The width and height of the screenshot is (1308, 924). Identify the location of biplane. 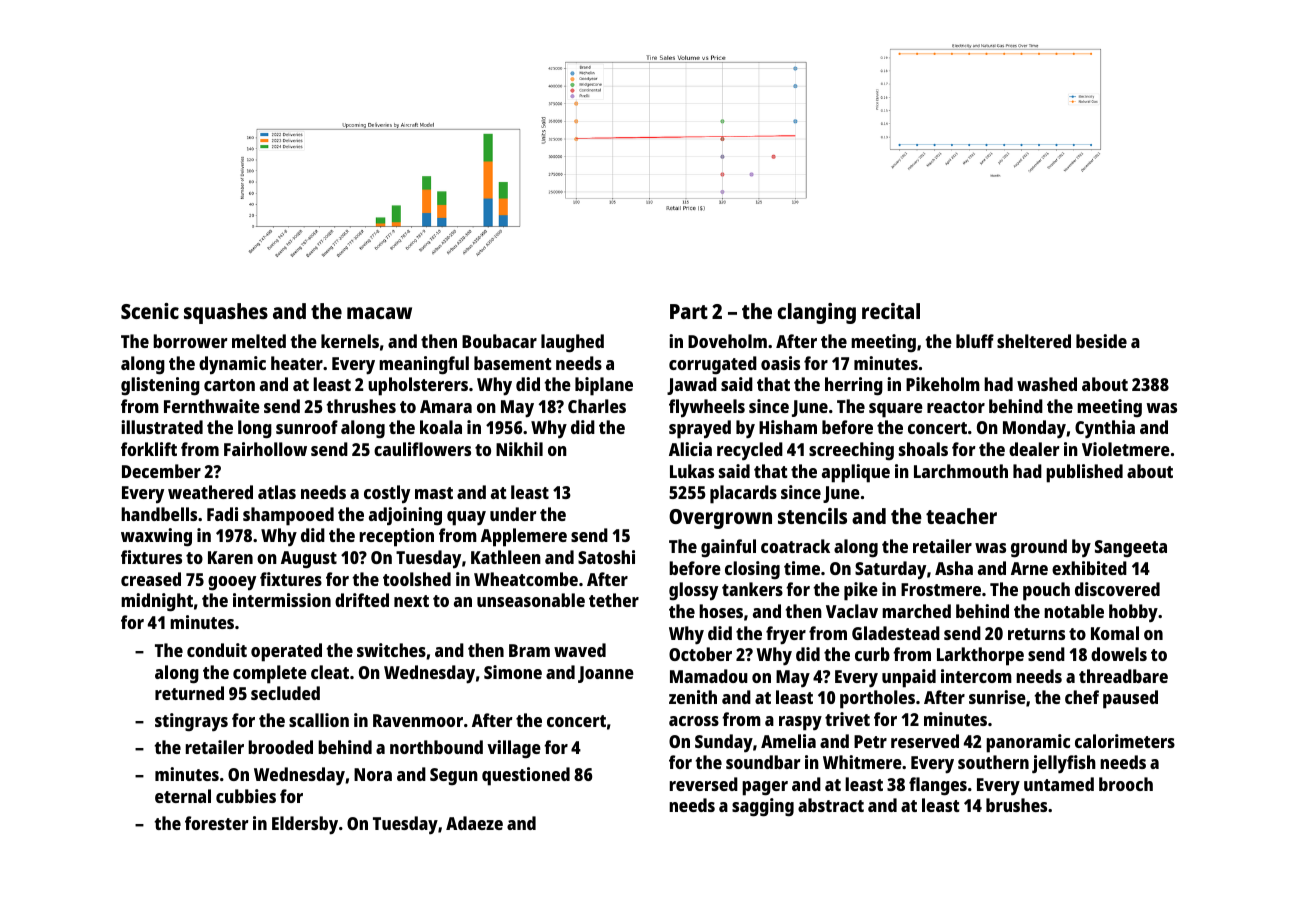
(604, 386).
